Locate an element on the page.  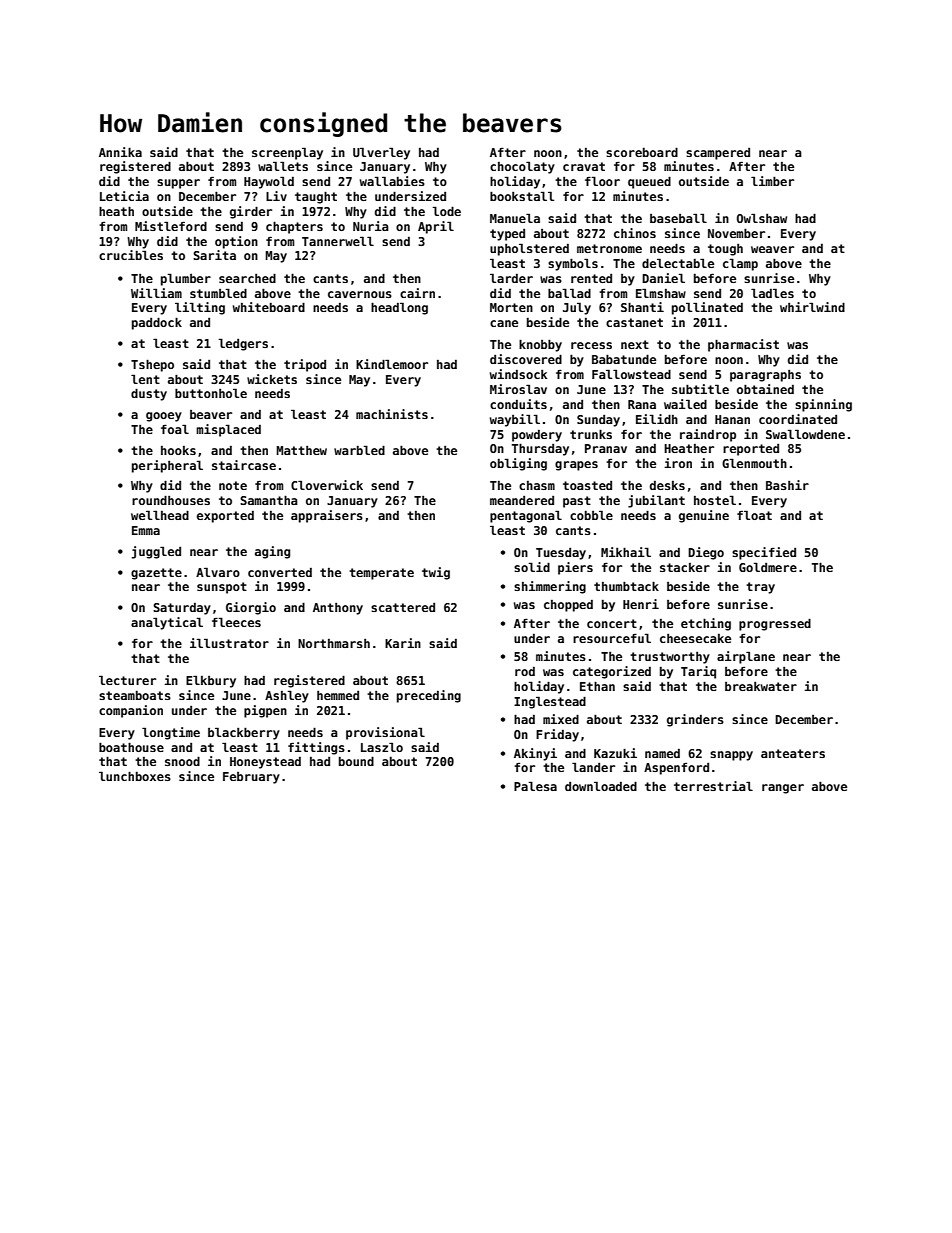
gooey is located at coordinates (164, 417).
